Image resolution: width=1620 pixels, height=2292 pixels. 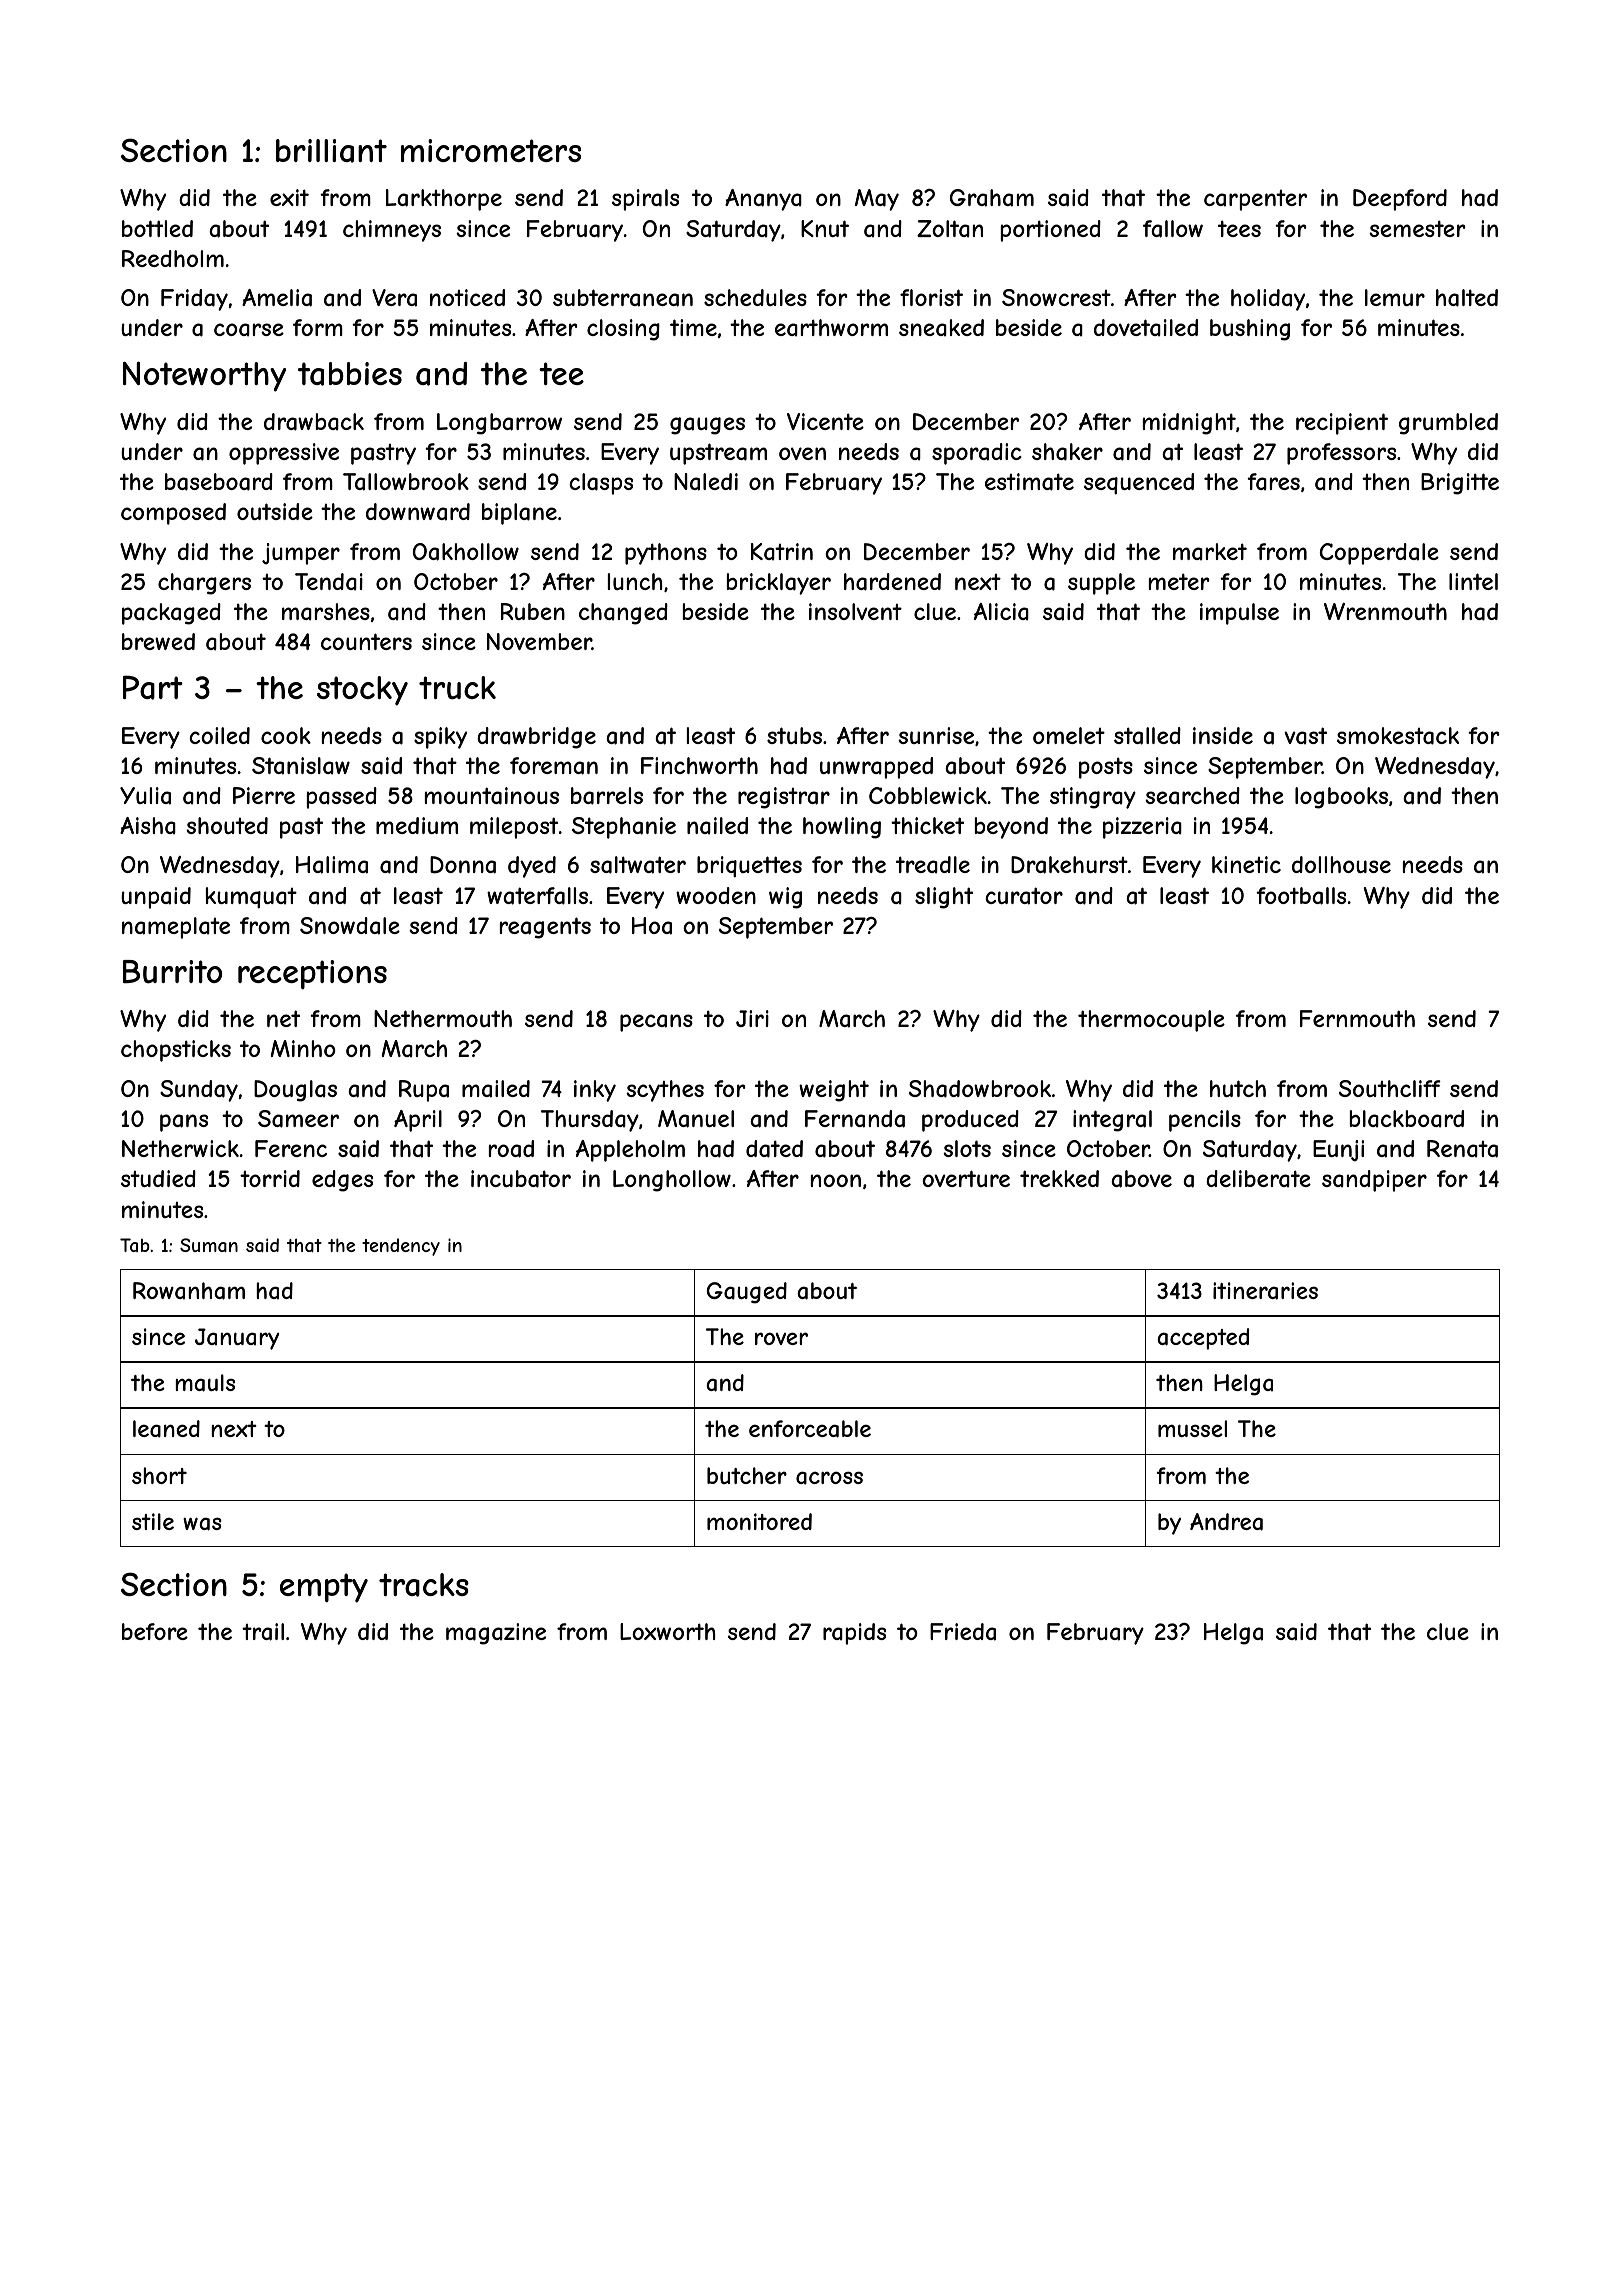 I want to click on logbooks, so click(x=1341, y=798).
